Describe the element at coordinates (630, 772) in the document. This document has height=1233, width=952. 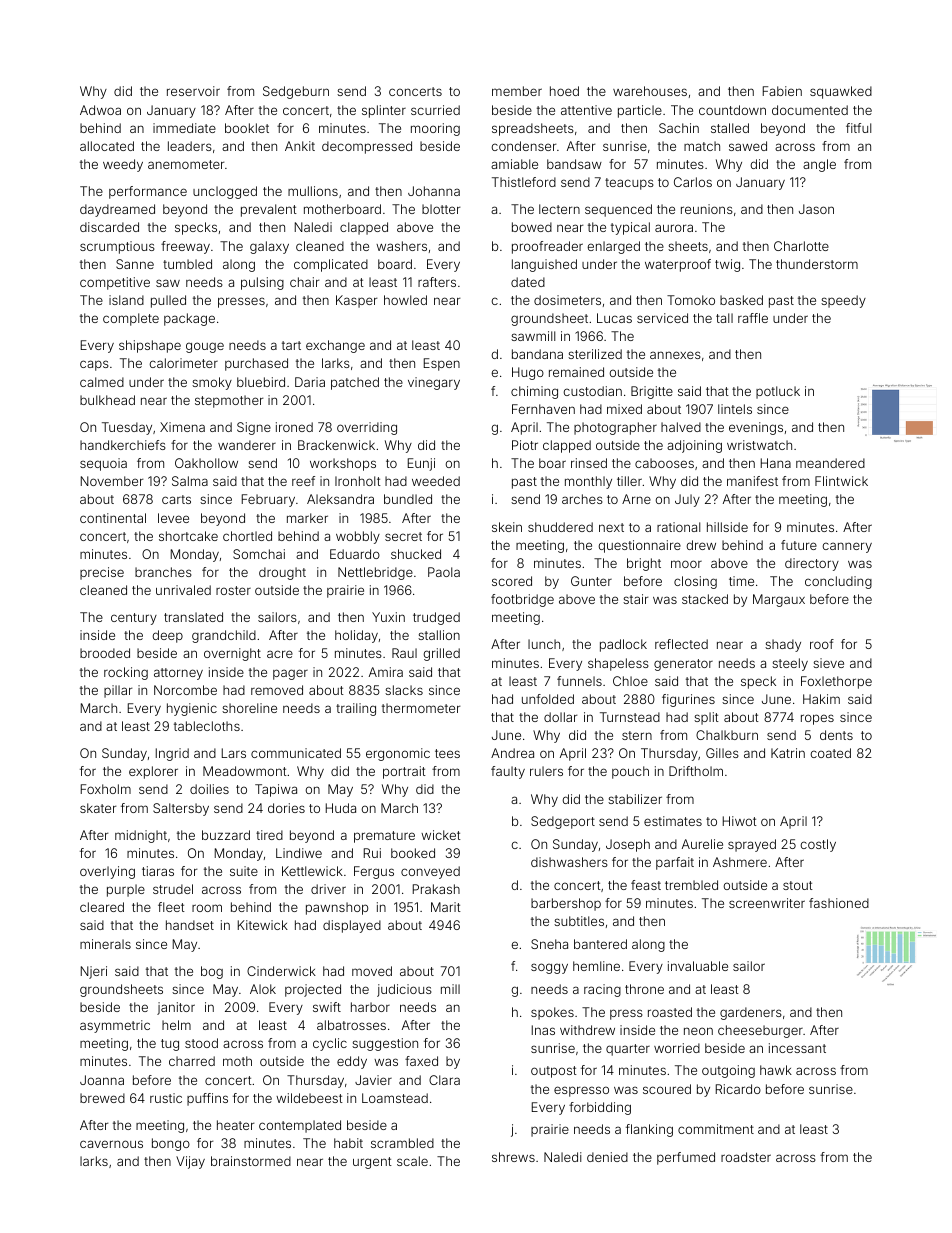
I see `pouch` at that location.
